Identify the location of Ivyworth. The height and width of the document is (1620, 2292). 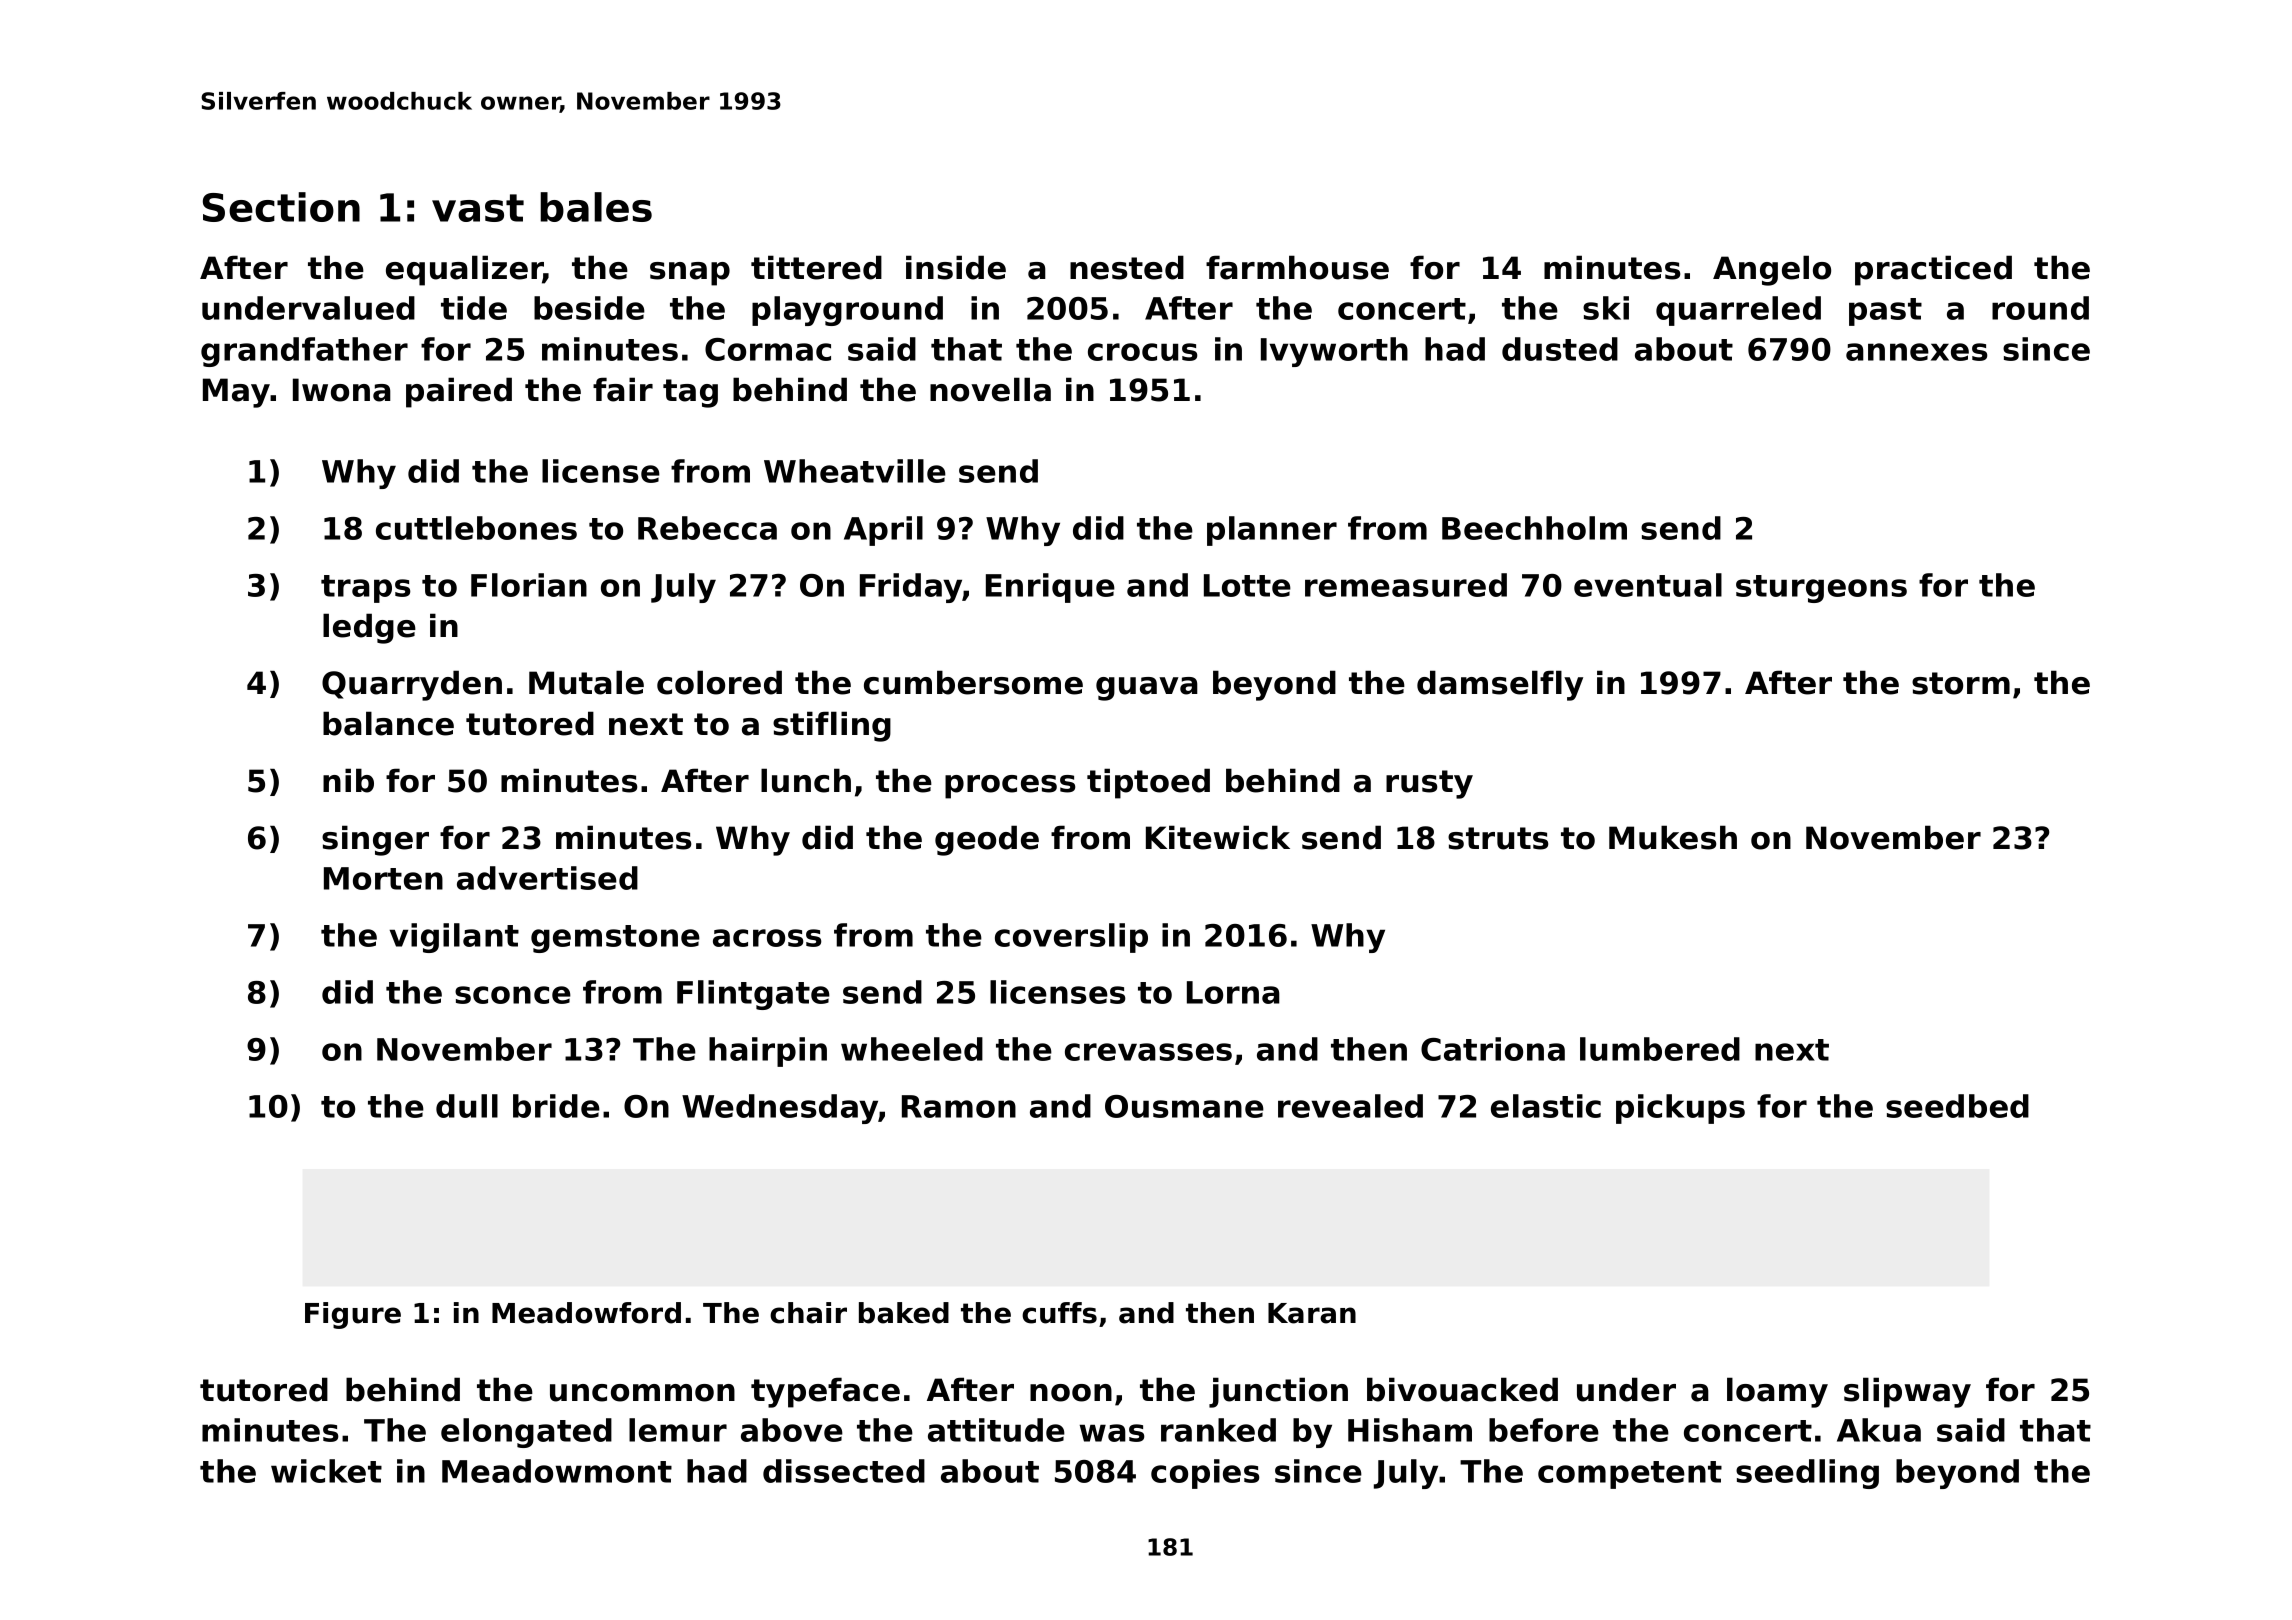
(1334, 352).
